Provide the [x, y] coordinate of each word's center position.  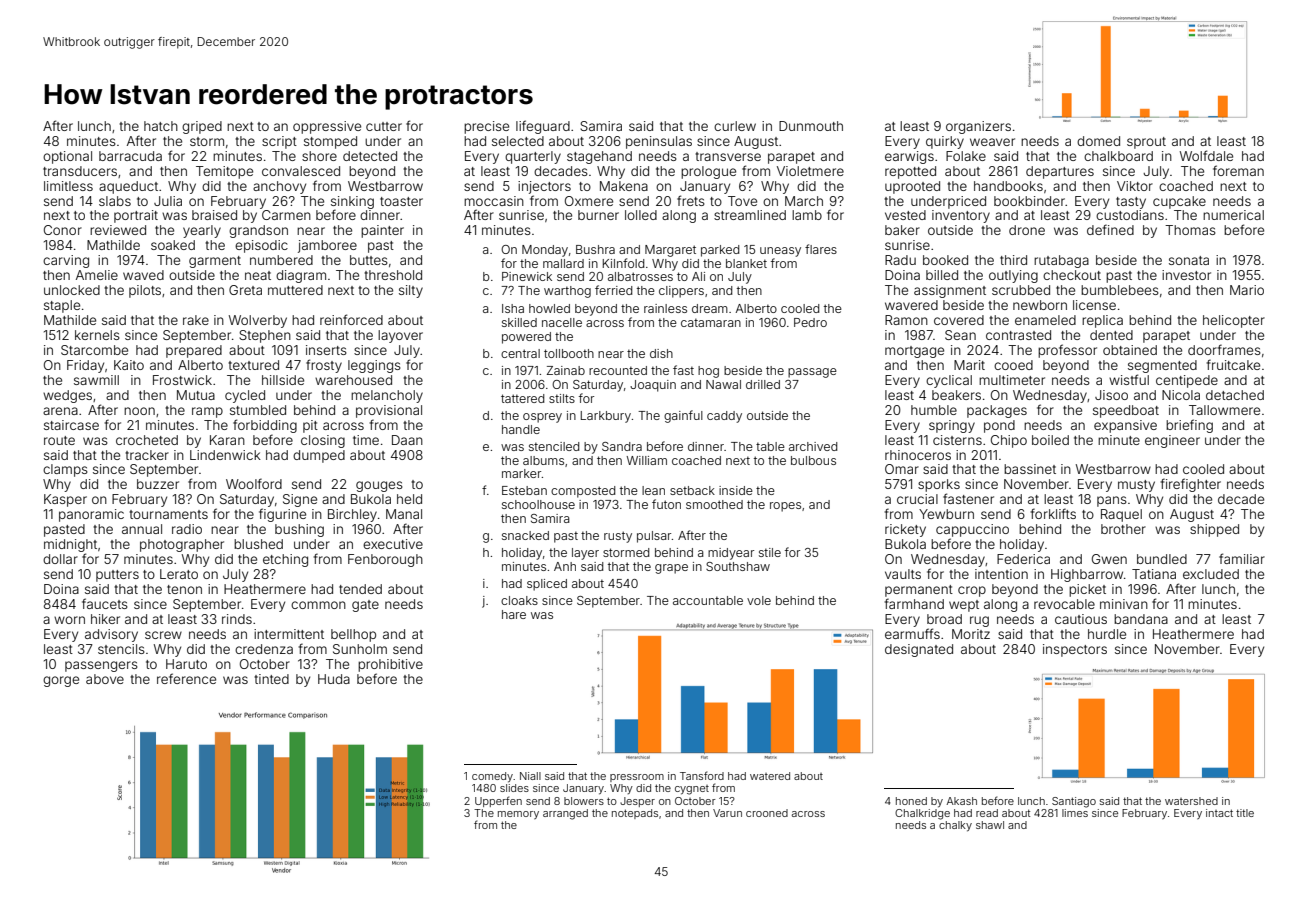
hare [514, 614]
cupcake [1179, 202]
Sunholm [360, 649]
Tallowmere [1224, 410]
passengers [101, 666]
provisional [389, 411]
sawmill [96, 380]
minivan [1124, 604]
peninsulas [659, 142]
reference [186, 678]
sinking [352, 202]
